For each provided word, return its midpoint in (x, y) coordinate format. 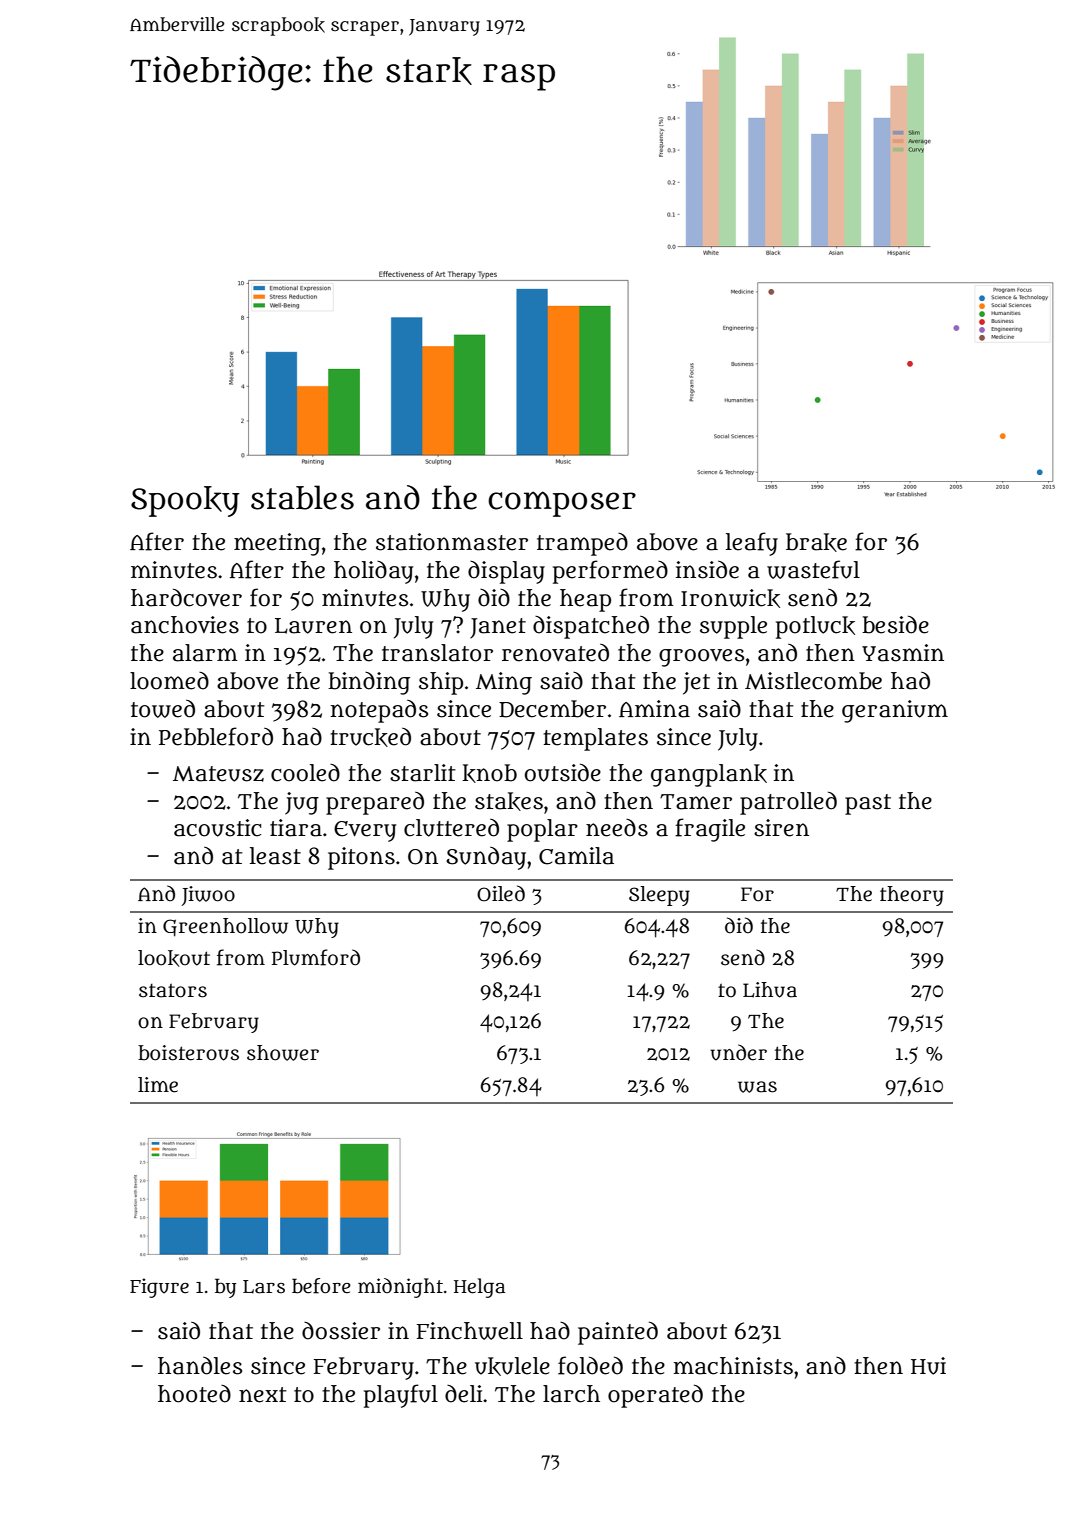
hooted (194, 1394)
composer (562, 504)
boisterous (188, 1053)
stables (302, 497)
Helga (479, 1288)
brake (816, 542)
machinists (733, 1366)
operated (655, 1396)
